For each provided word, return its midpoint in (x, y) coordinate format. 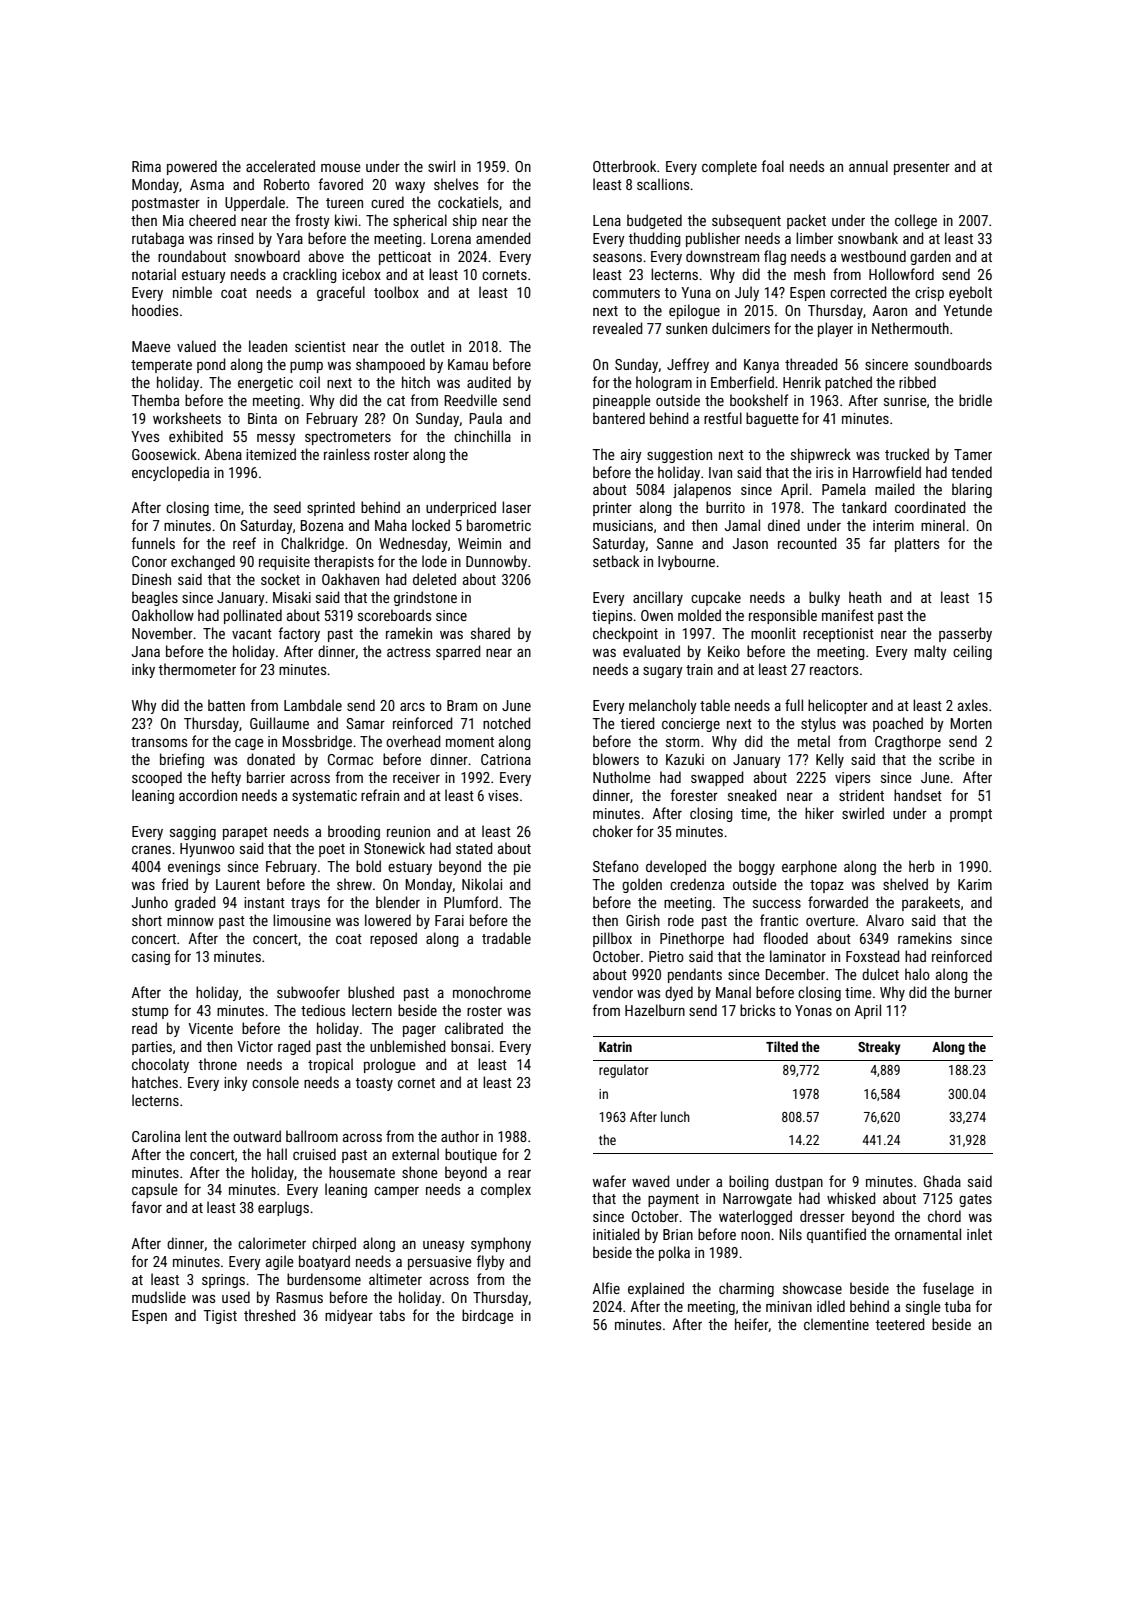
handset (918, 795)
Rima (146, 166)
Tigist (220, 1317)
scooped (157, 778)
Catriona (506, 759)
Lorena (451, 238)
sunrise (905, 400)
